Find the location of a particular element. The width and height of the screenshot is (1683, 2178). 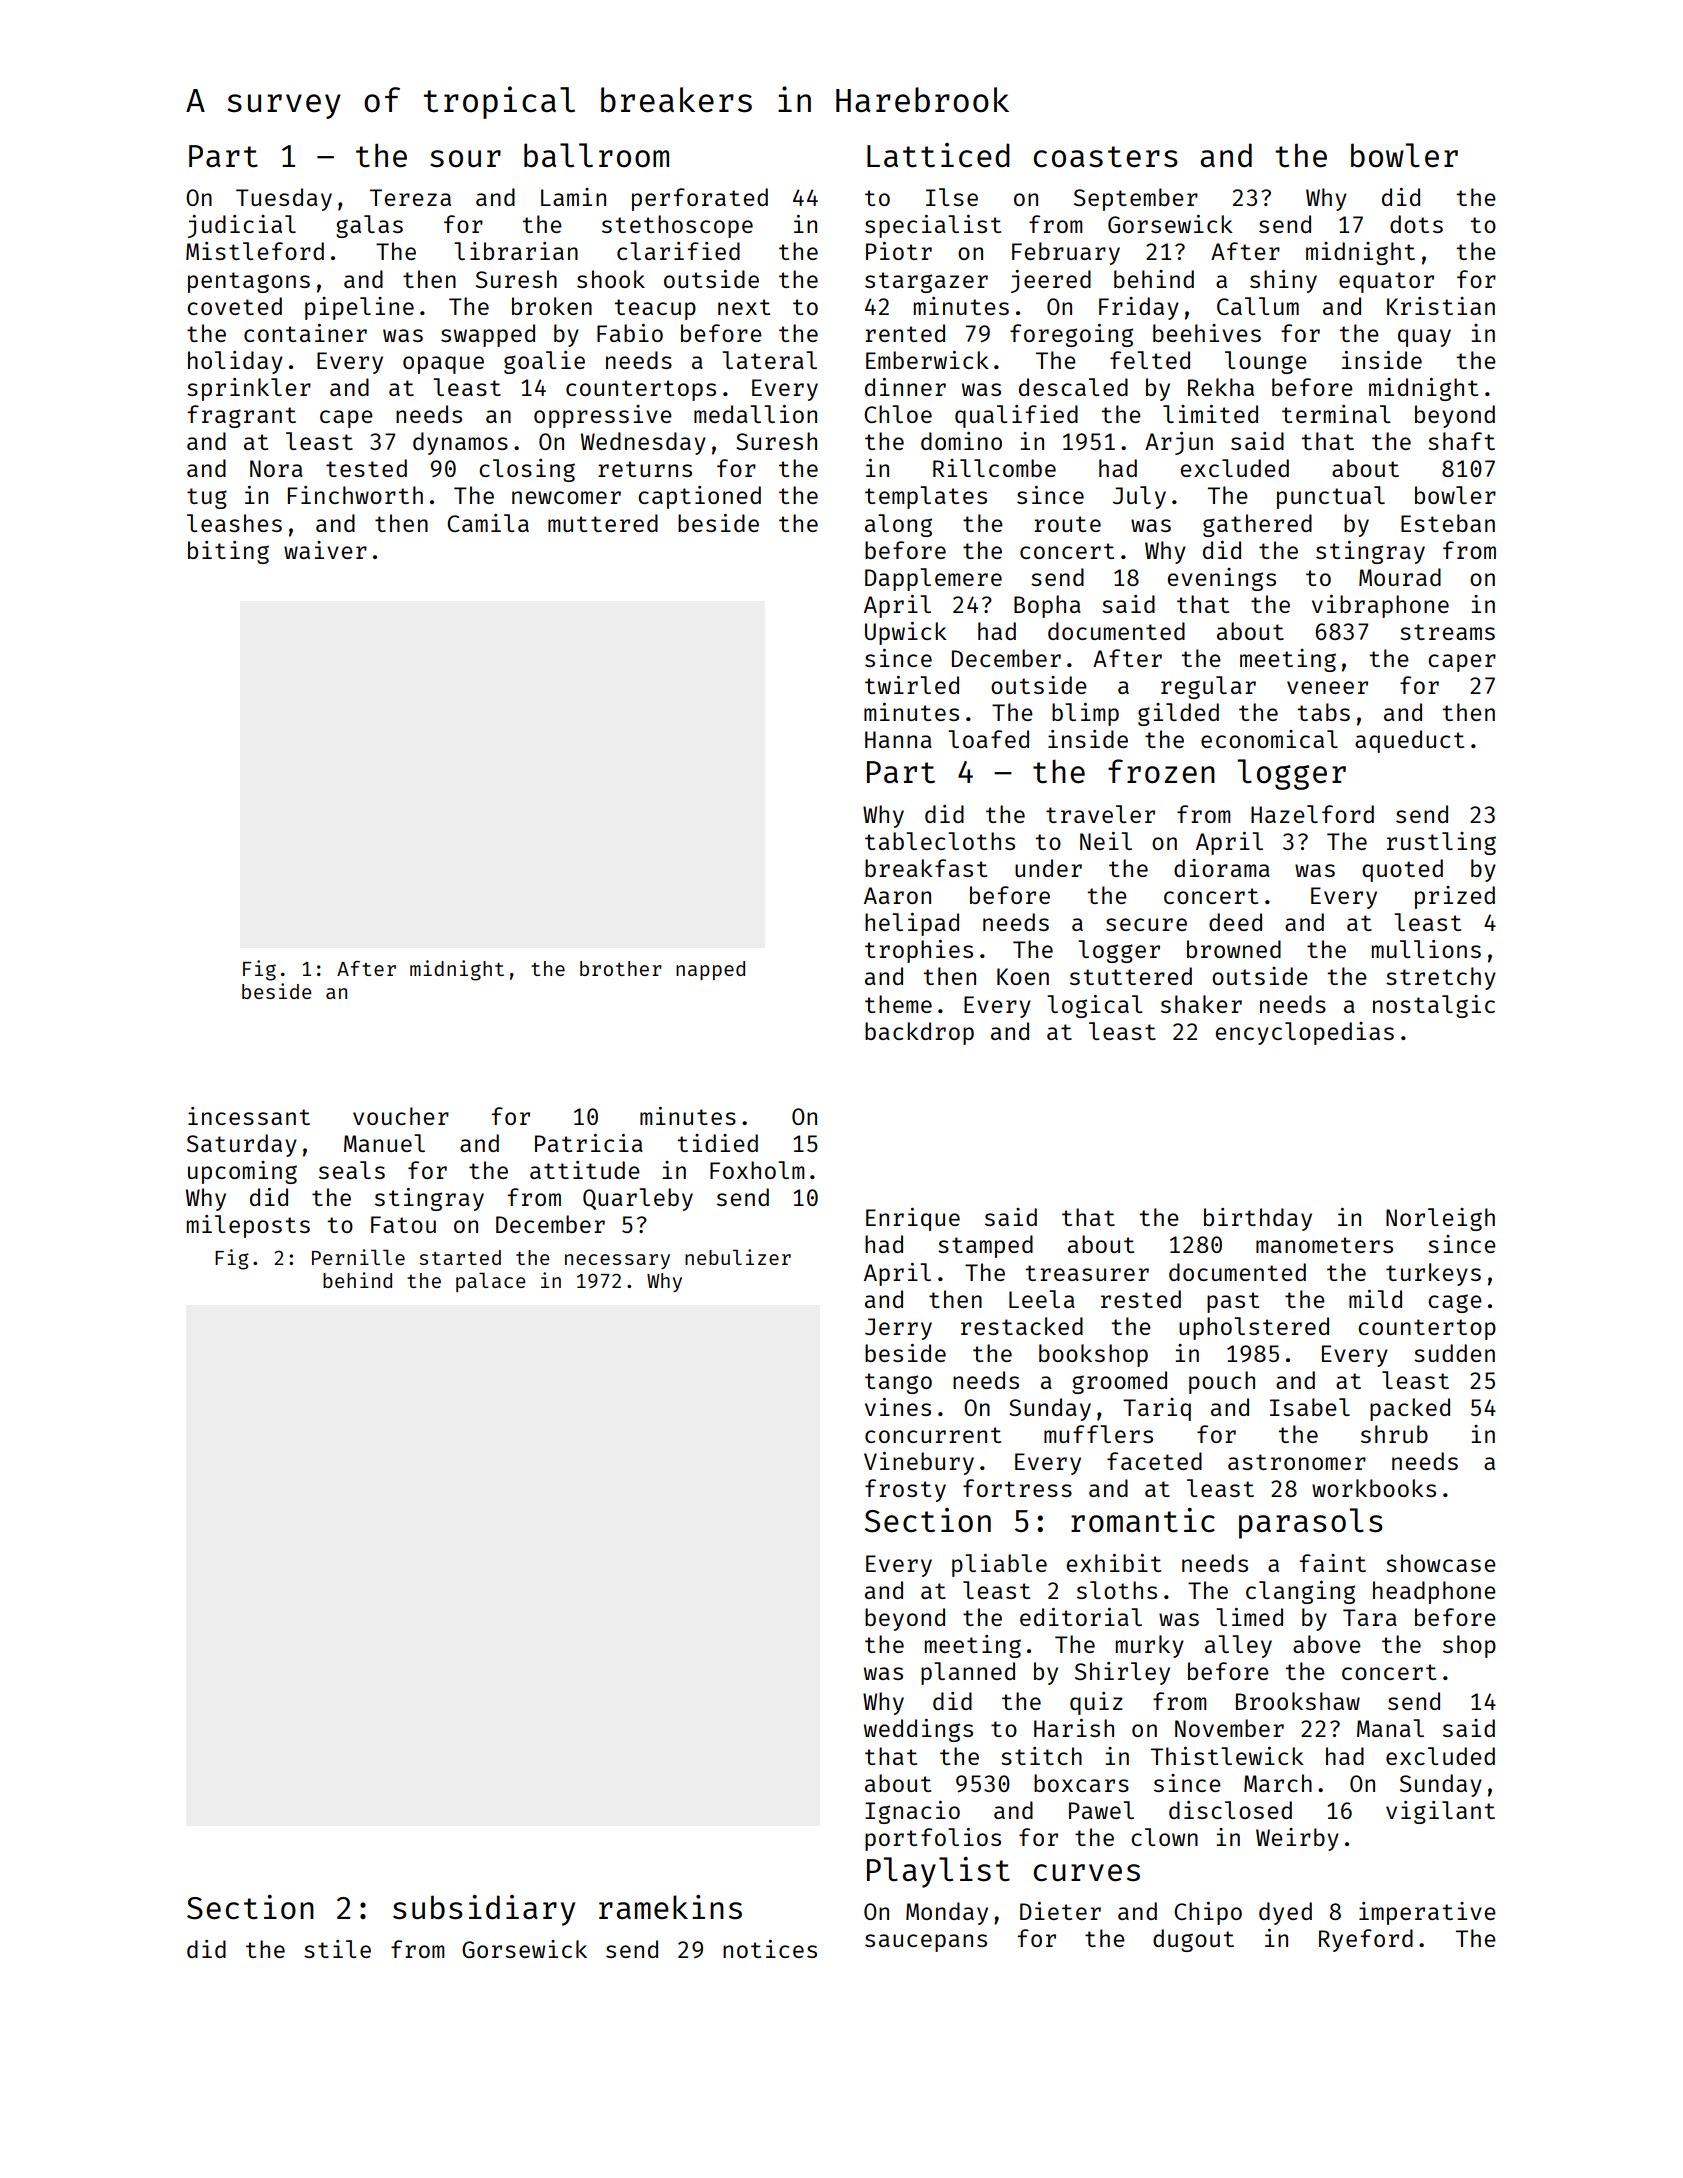

manometers is located at coordinates (1324, 1245).
